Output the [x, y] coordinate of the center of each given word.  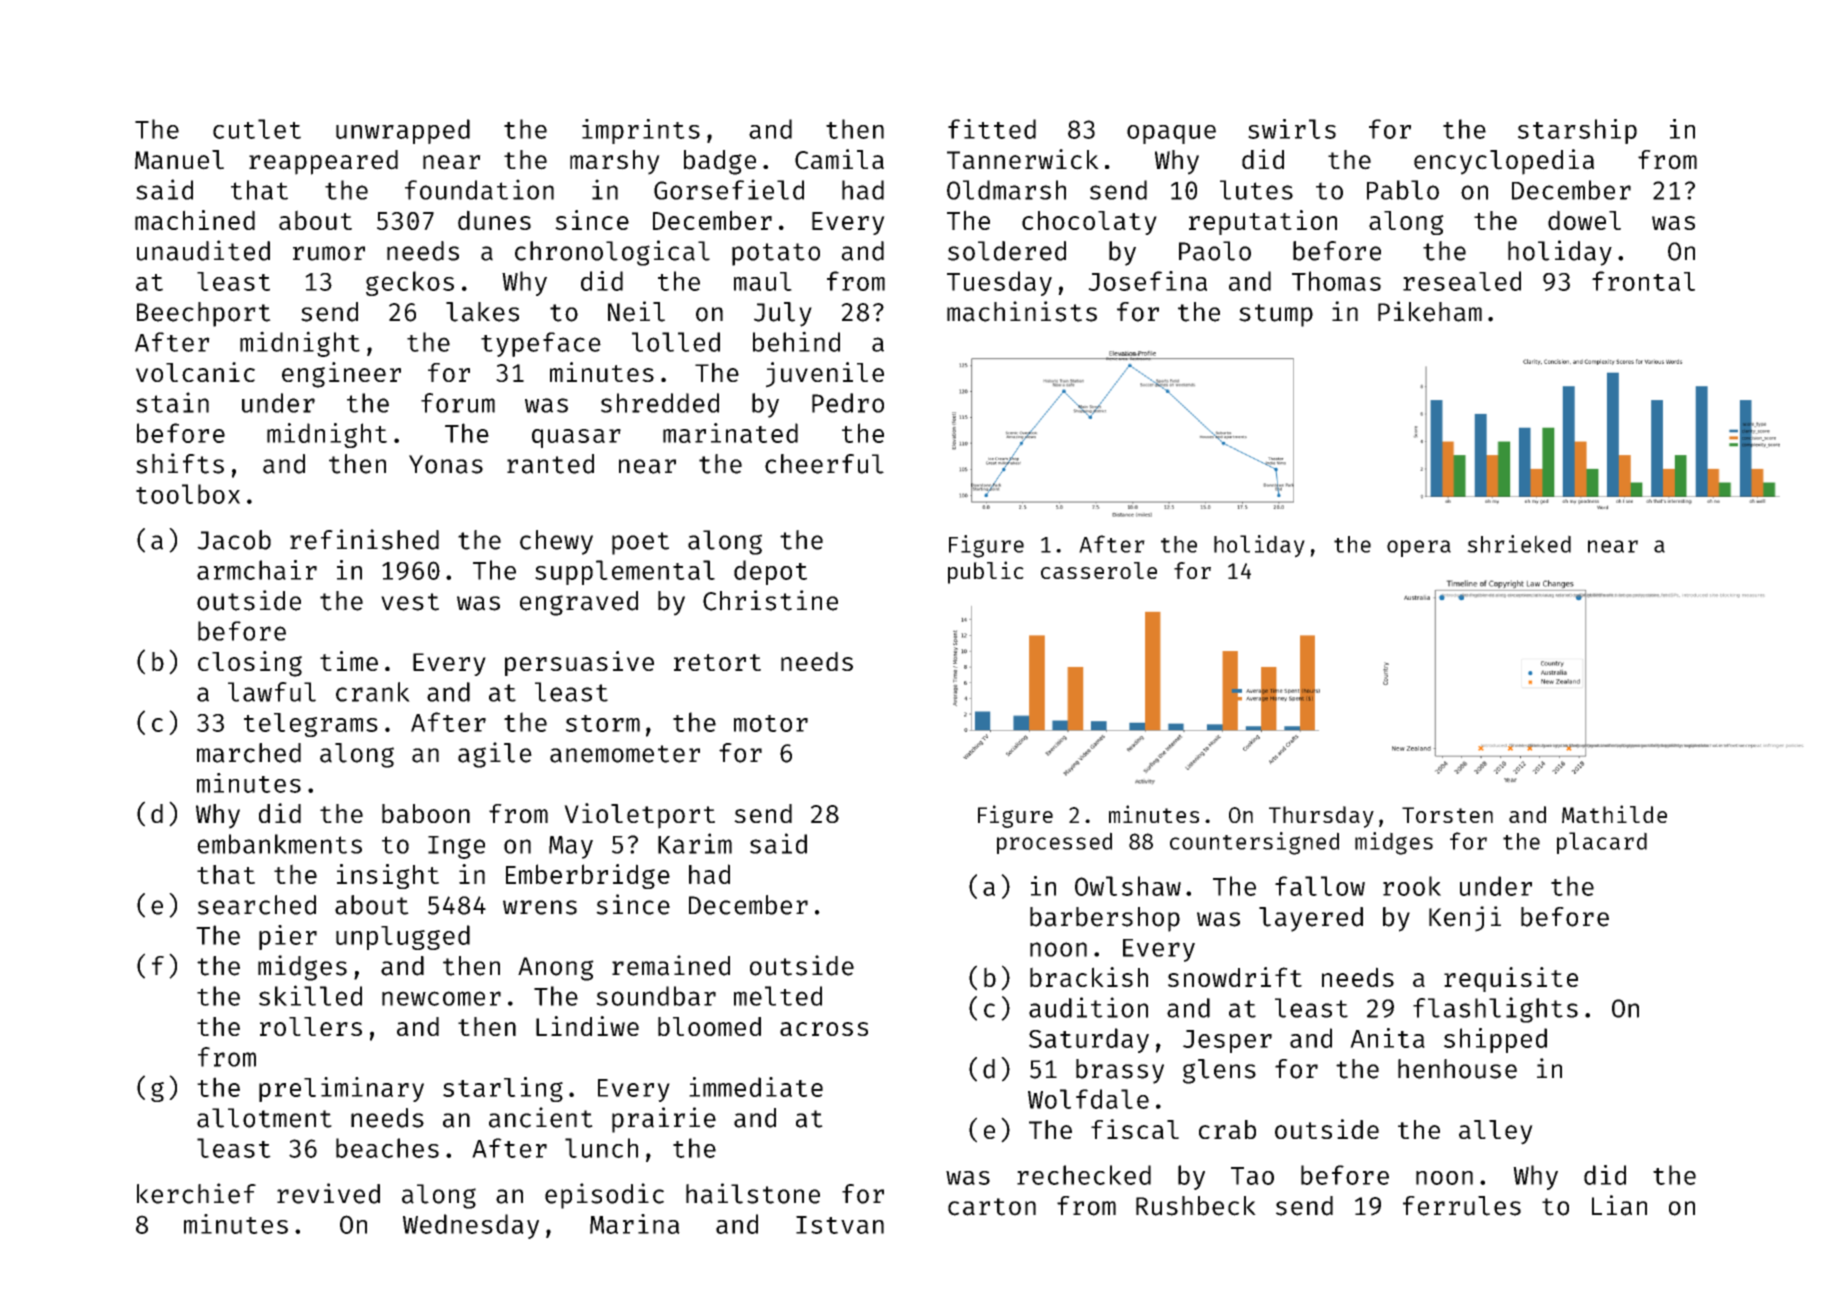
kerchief [196, 1193]
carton [992, 1207]
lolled [676, 342]
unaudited [203, 250]
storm [603, 723]
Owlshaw [1128, 886]
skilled [310, 995]
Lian [1619, 1205]
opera [1419, 548]
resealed [1462, 281]
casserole [1099, 570]
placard [1602, 843]
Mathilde [1614, 814]
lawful [272, 692]
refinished [364, 539]
